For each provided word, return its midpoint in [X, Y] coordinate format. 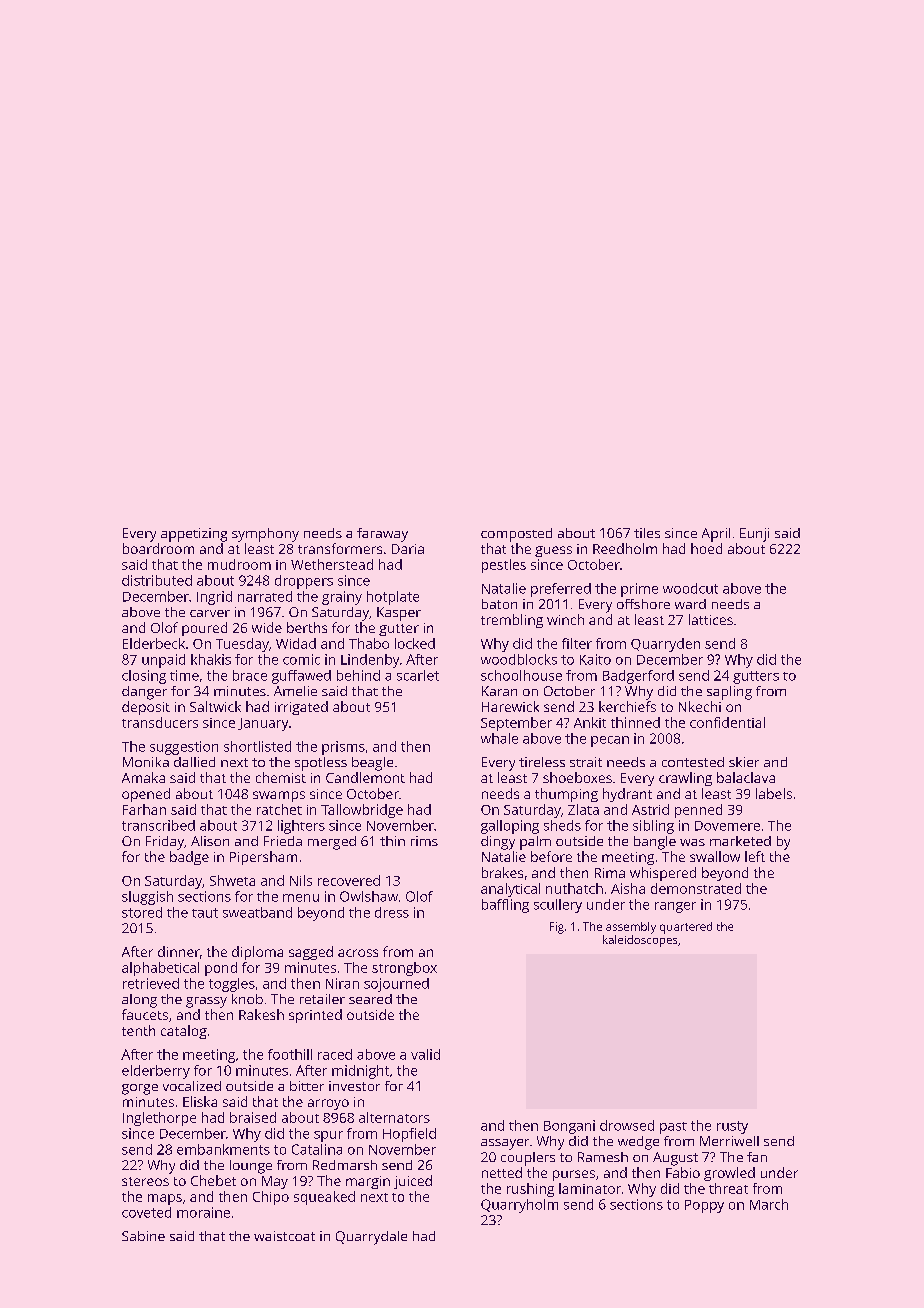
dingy [498, 843]
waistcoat [284, 1236]
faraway [382, 535]
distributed [157, 580]
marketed [740, 841]
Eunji [754, 535]
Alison [210, 841]
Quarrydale [371, 1238]
